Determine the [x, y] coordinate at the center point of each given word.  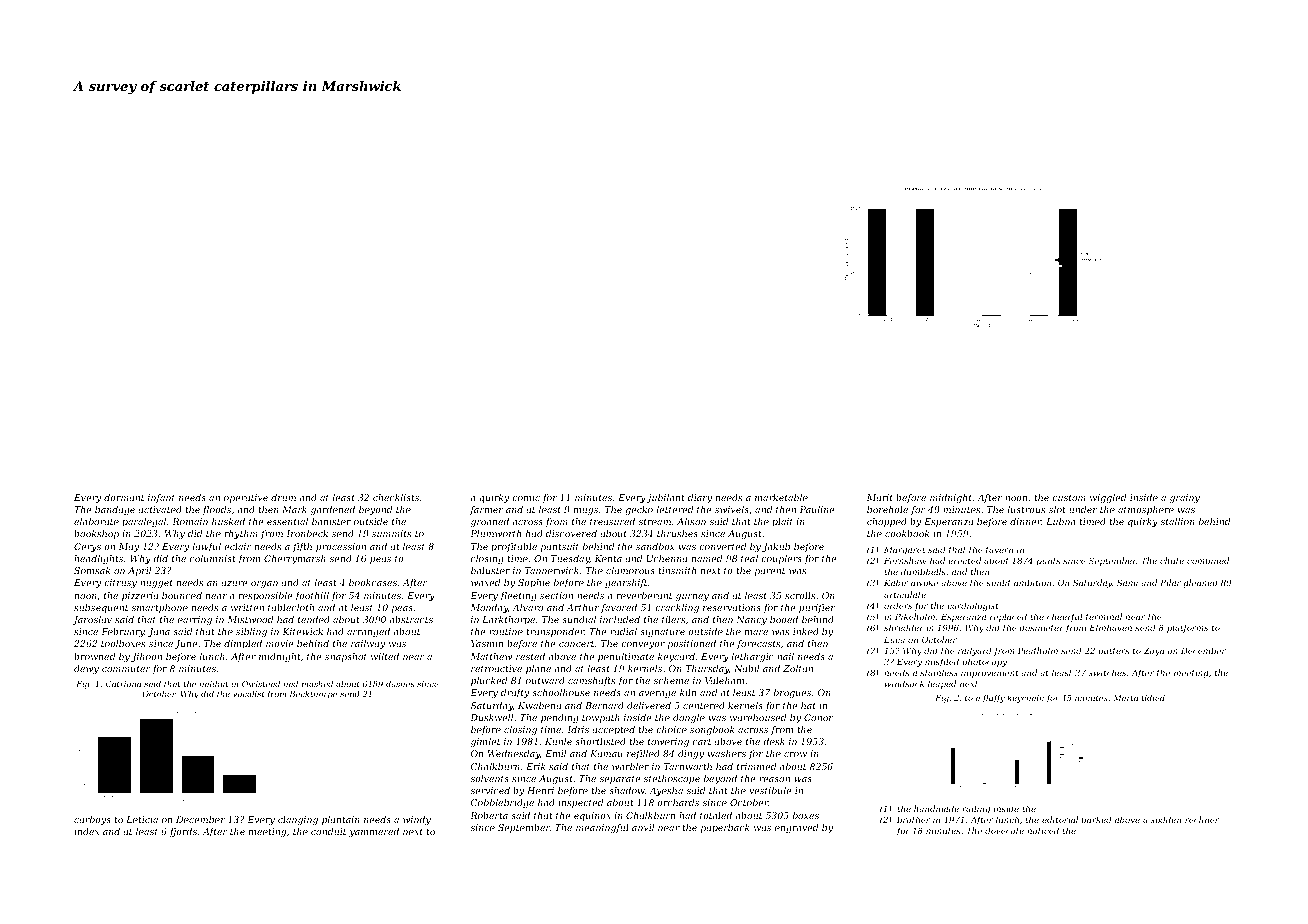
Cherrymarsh [295, 559]
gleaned [1200, 583]
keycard [676, 657]
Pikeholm [915, 616]
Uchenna [667, 558]
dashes [400, 684]
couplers [781, 559]
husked [228, 521]
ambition [1032, 582]
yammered [374, 832]
